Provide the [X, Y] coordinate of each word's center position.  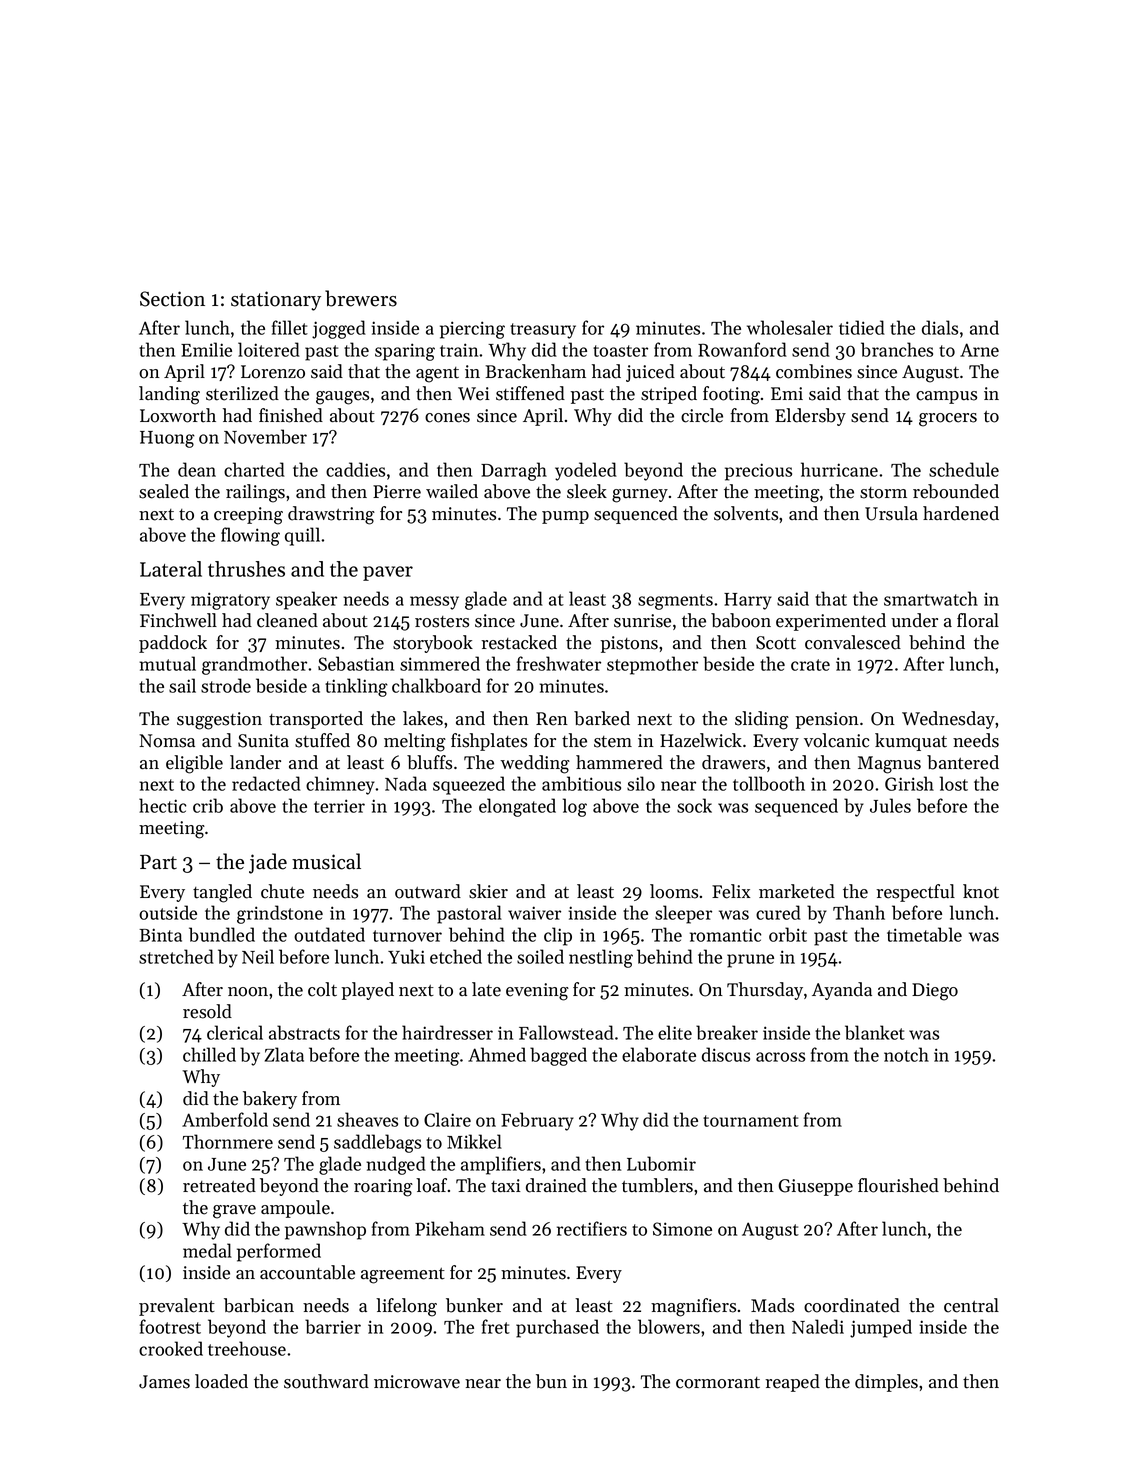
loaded [221, 1381]
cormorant [718, 1383]
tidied [862, 327]
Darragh [514, 471]
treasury [543, 331]
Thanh [859, 912]
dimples [886, 1383]
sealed [164, 491]
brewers [361, 298]
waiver [534, 913]
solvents [746, 513]
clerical [235, 1032]
